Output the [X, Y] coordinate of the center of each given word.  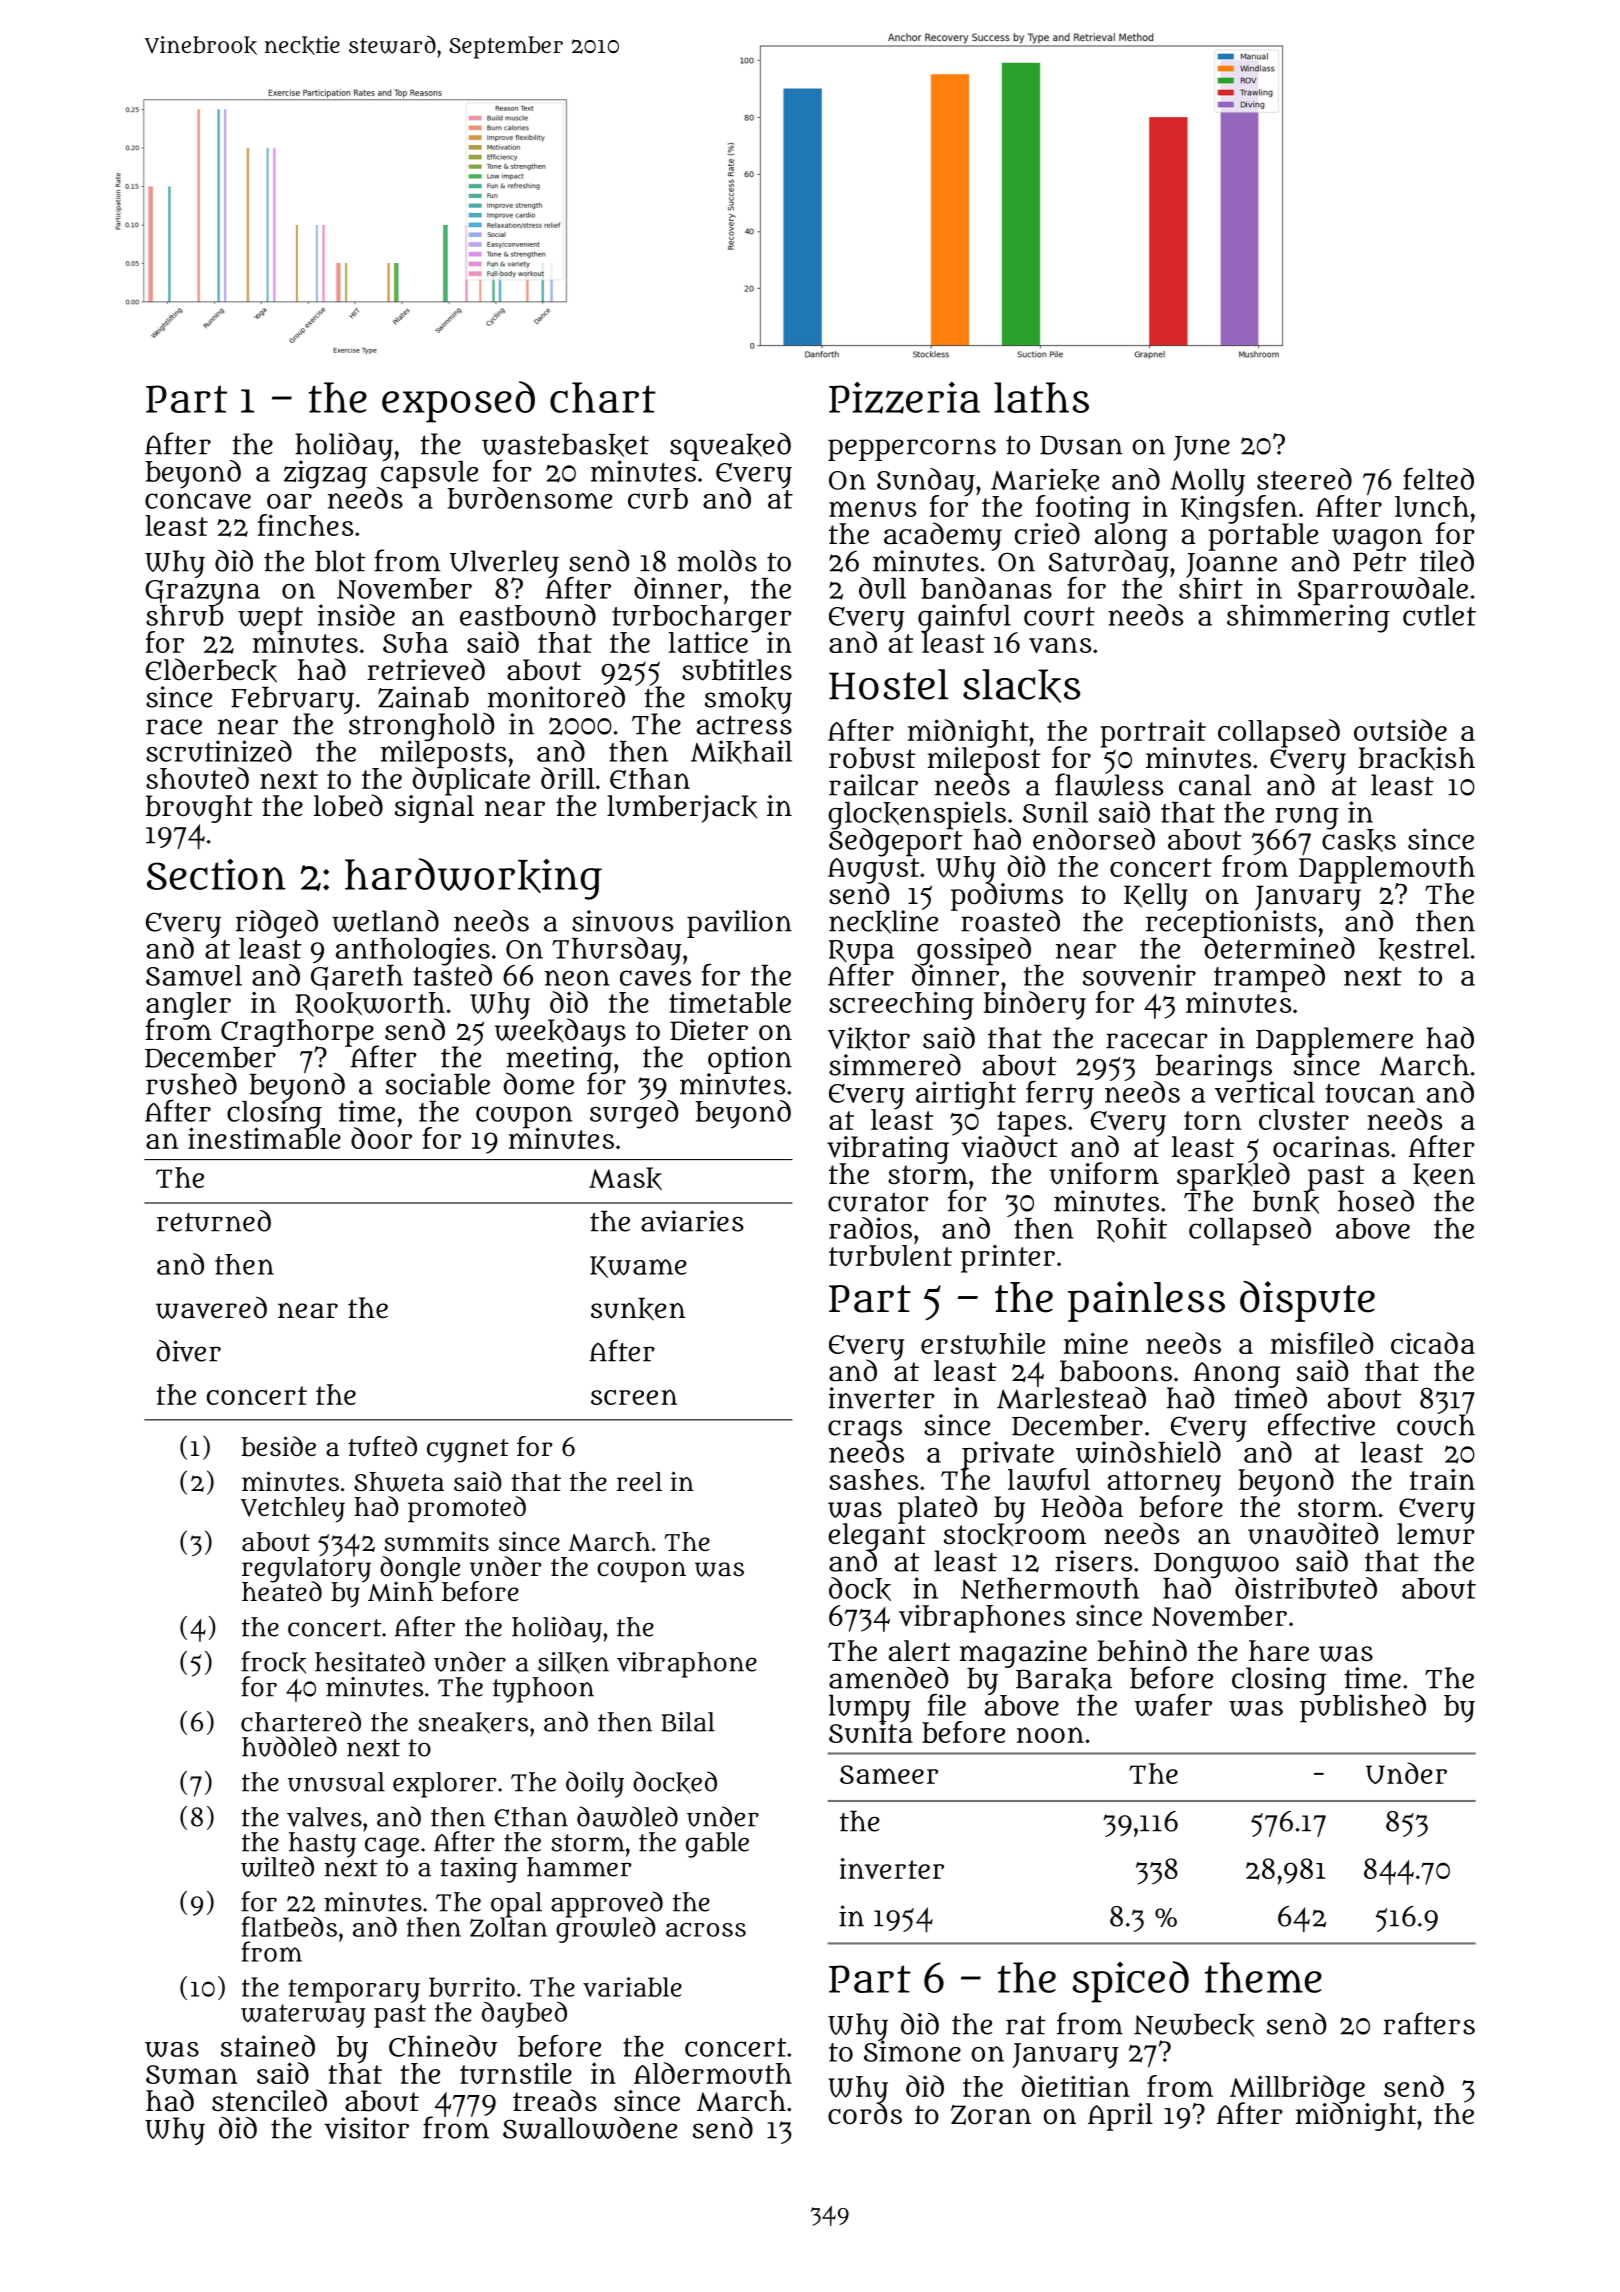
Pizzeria [904, 398]
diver [188, 1351]
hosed [1376, 1201]
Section [216, 874]
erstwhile [983, 1343]
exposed [458, 402]
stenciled [269, 2100]
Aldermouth [713, 2073]
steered [1304, 479]
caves [655, 978]
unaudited [1313, 1533]
